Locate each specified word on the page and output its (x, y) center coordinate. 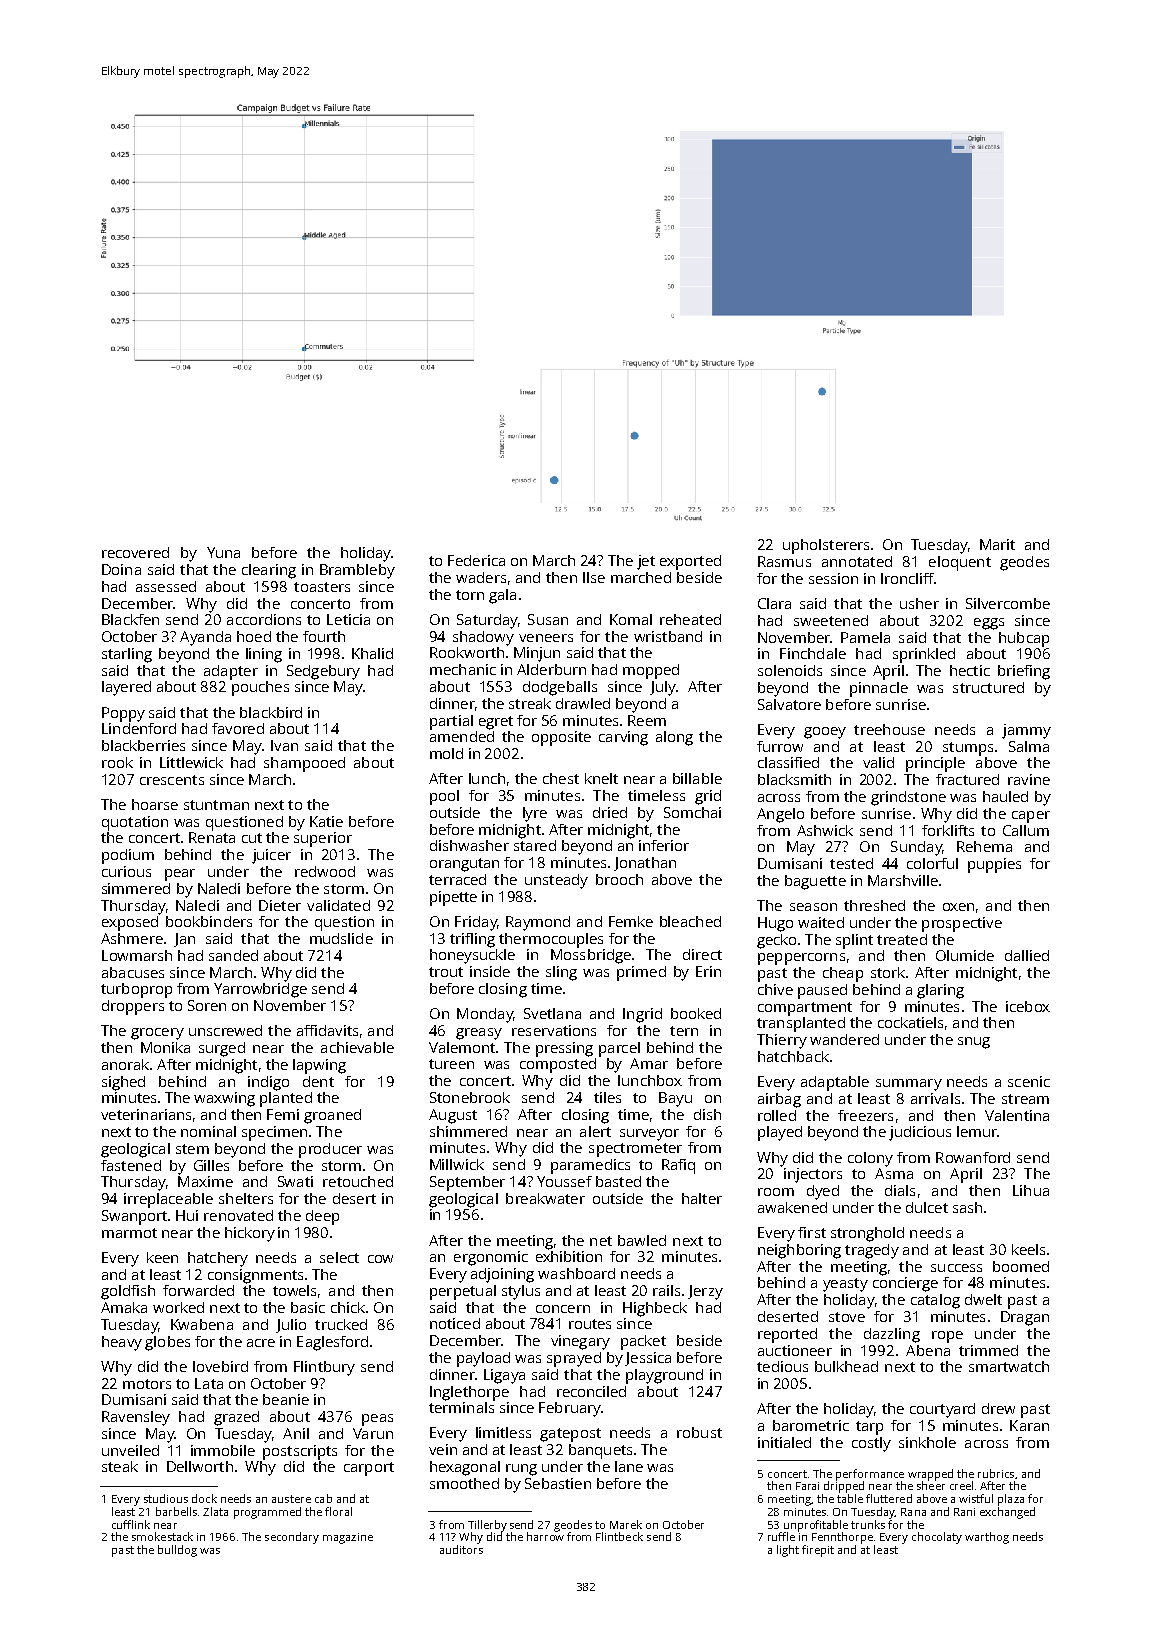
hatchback (793, 1056)
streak (530, 703)
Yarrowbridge (260, 990)
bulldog (177, 1551)
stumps (968, 749)
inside (490, 971)
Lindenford (139, 728)
